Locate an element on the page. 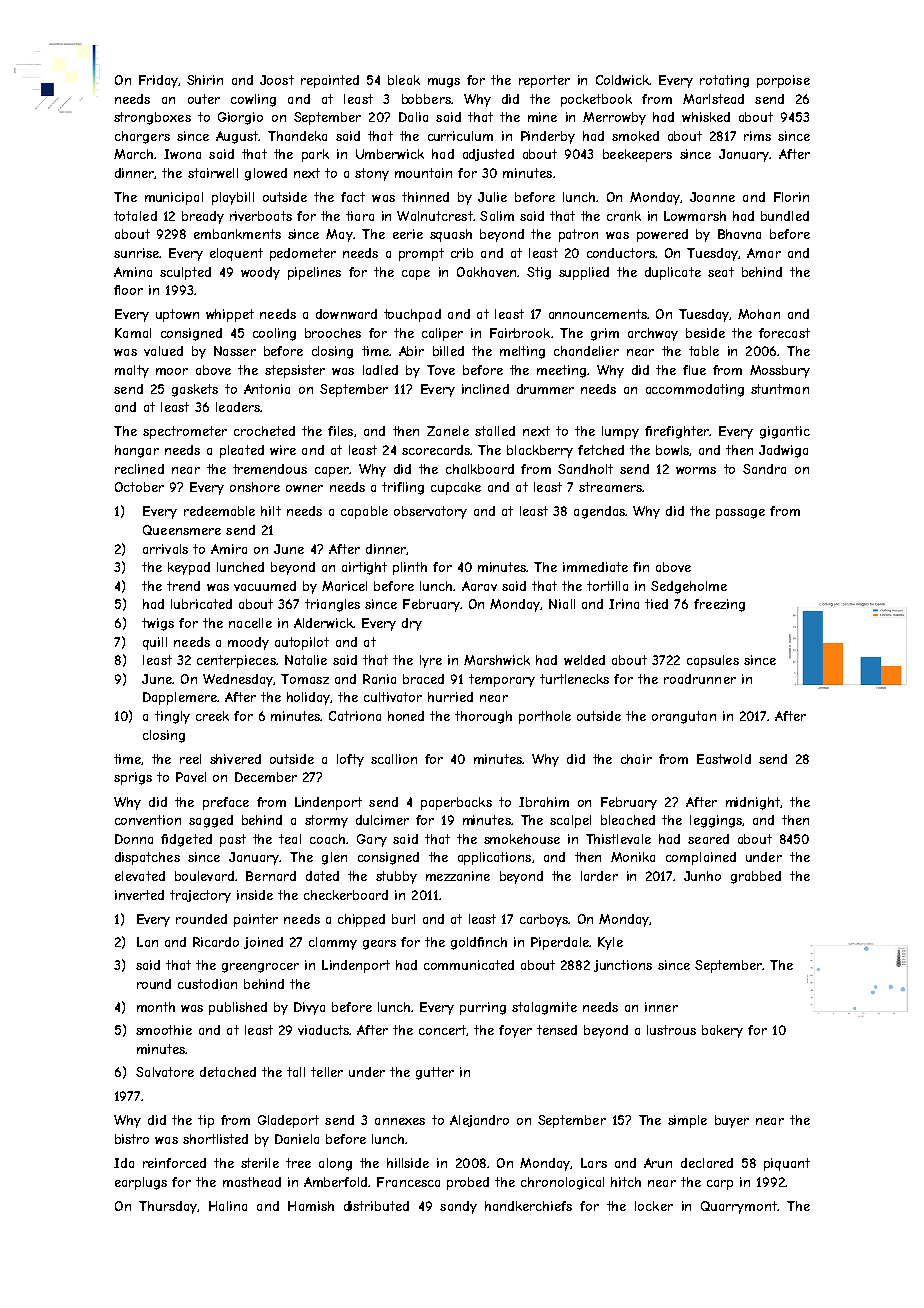  reporter is located at coordinates (544, 81).
